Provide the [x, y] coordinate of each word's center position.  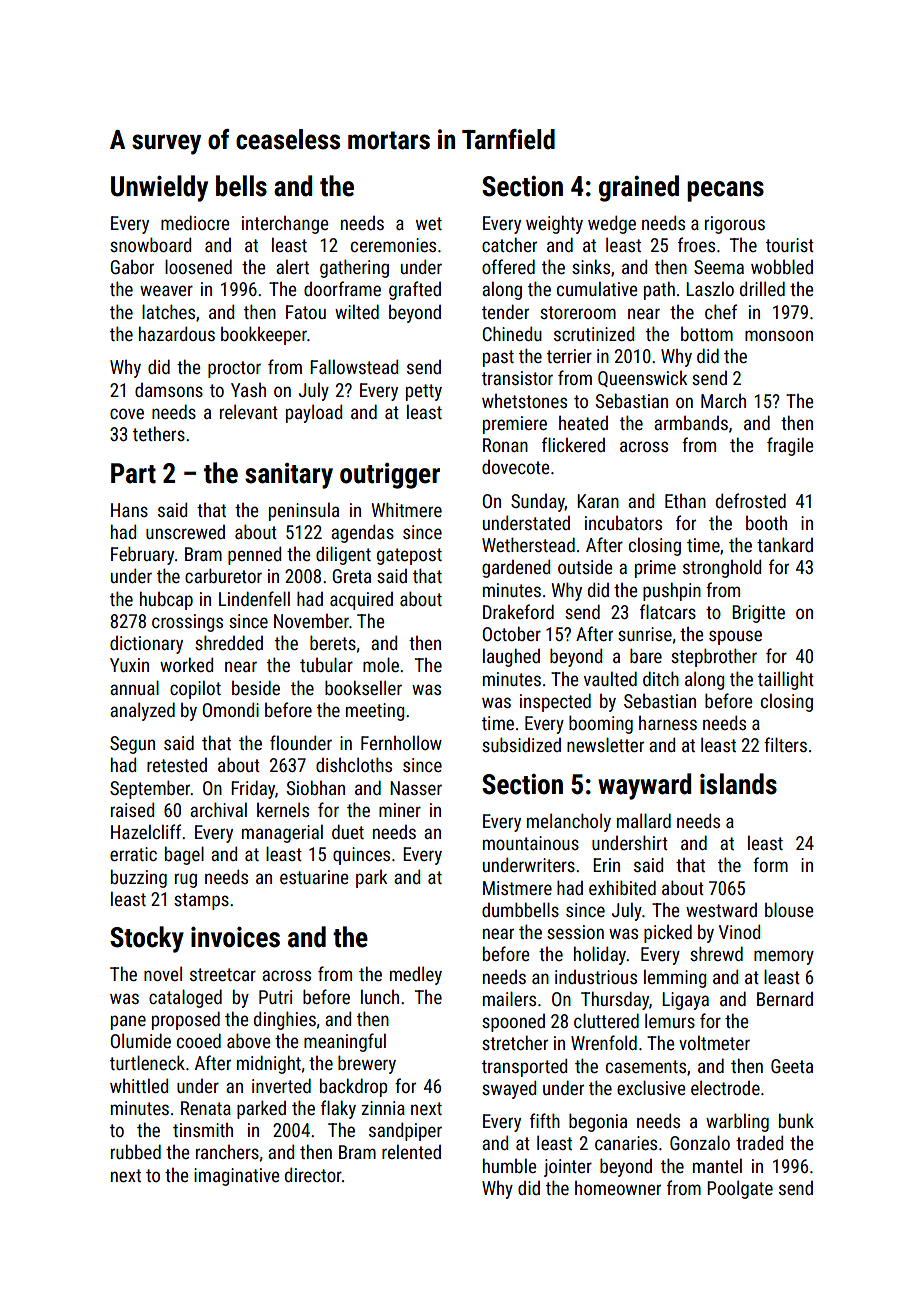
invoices [235, 937]
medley [416, 975]
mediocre [195, 222]
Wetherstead [528, 544]
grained [639, 188]
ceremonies [393, 245]
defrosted [751, 500]
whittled [139, 1085]
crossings [187, 623]
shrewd [716, 953]
